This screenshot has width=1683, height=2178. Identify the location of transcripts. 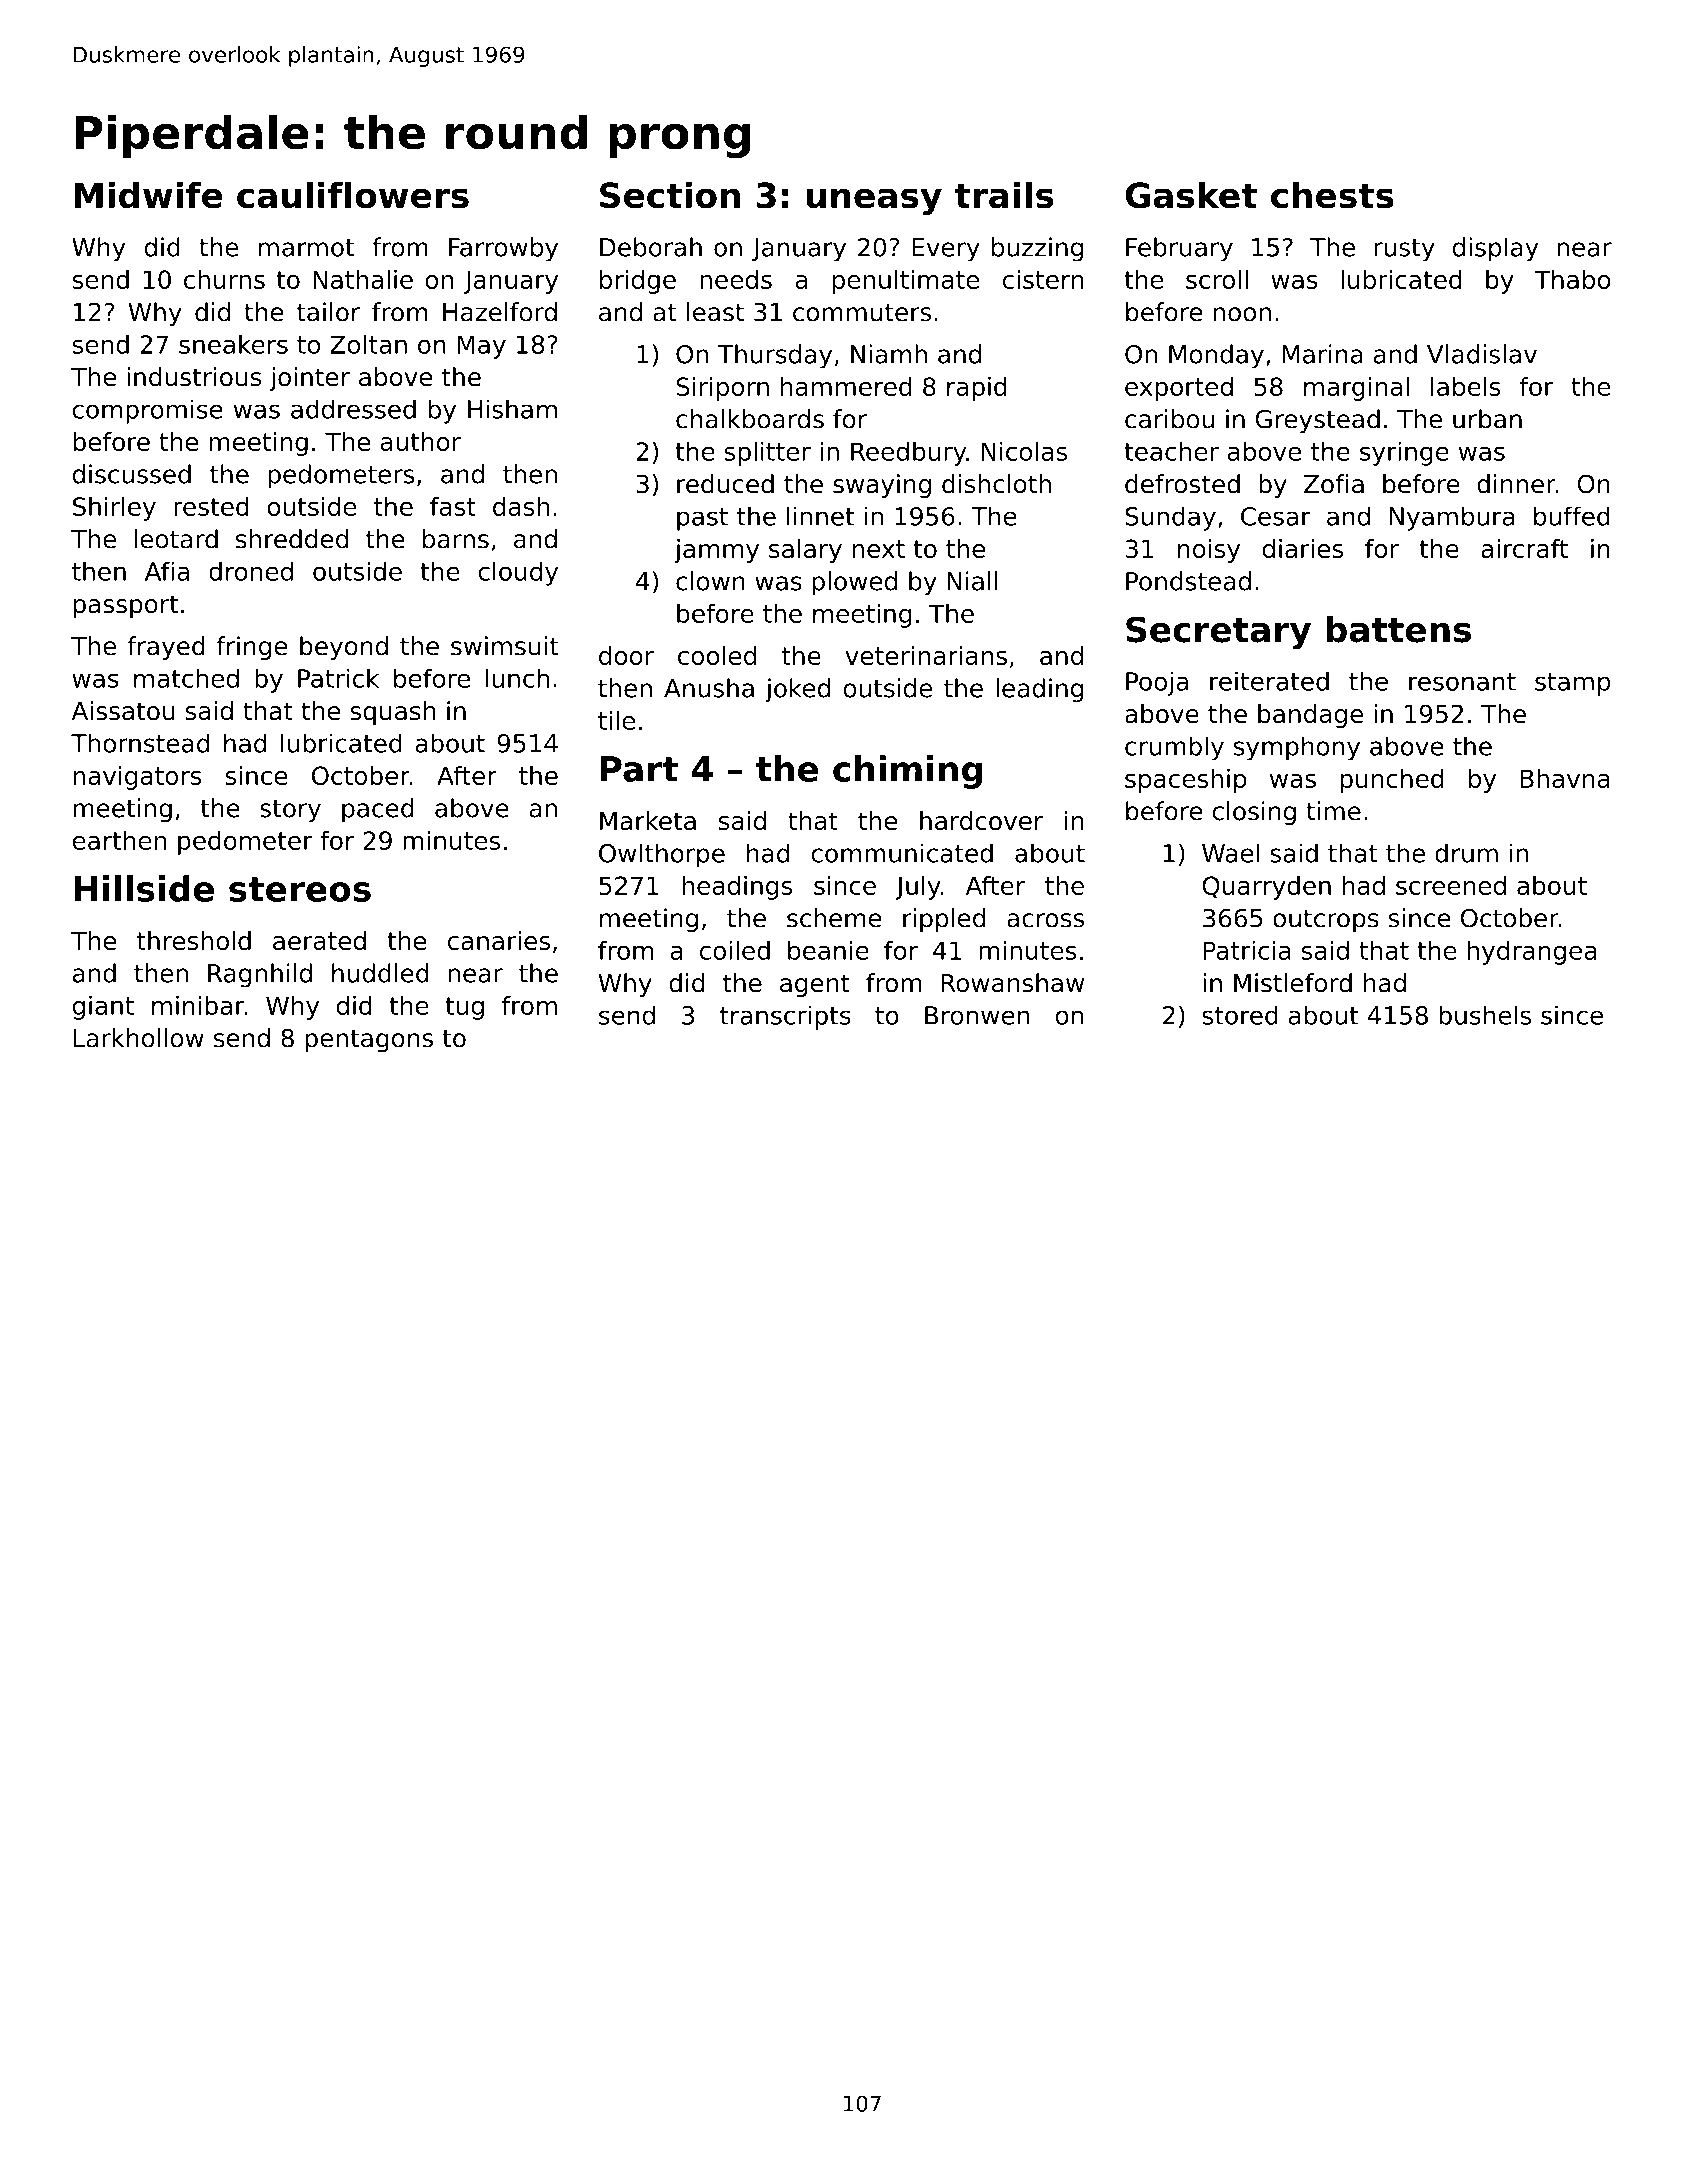
(785, 1017).
